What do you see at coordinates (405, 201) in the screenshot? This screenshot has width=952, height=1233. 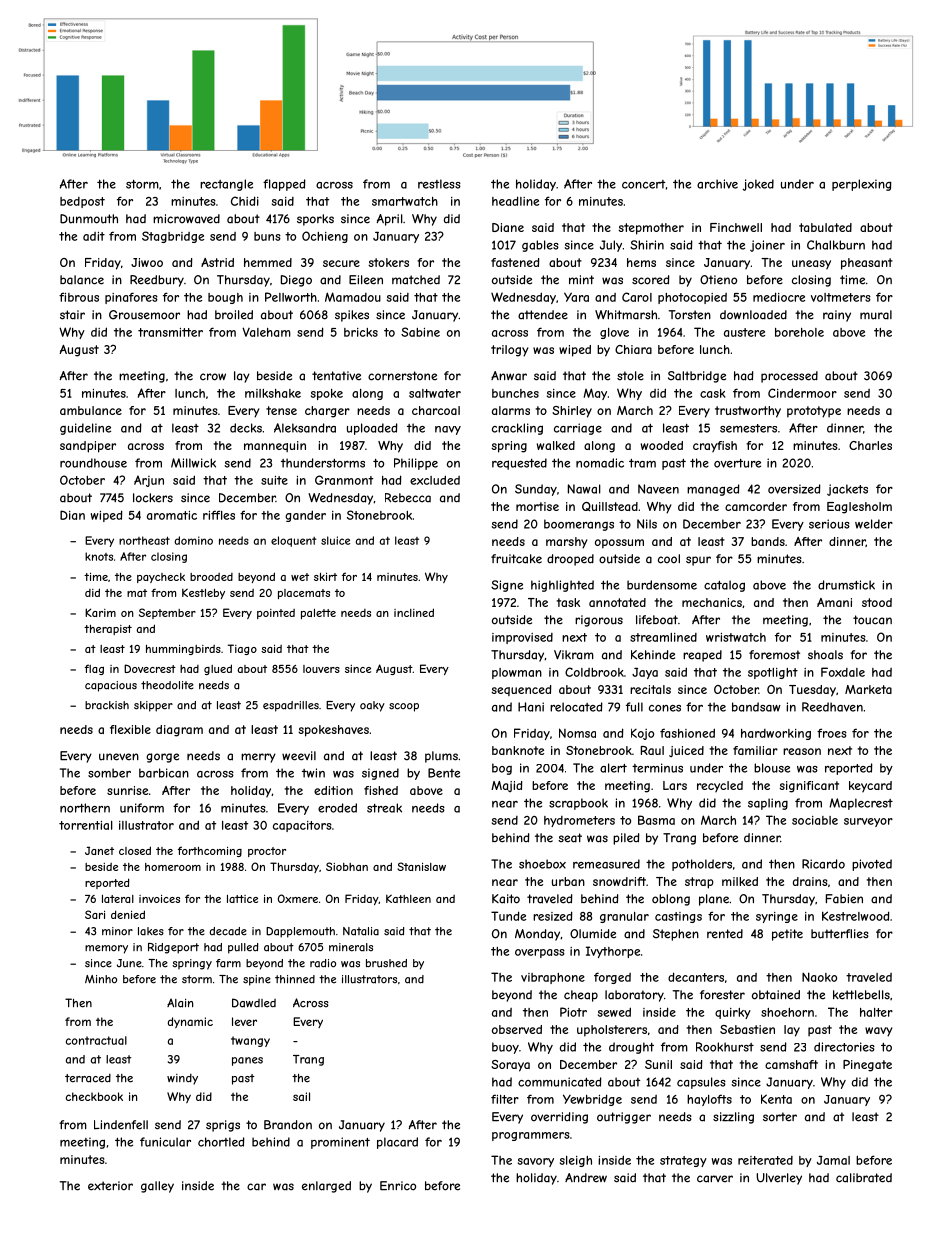 I see `smartwatch` at bounding box center [405, 201].
